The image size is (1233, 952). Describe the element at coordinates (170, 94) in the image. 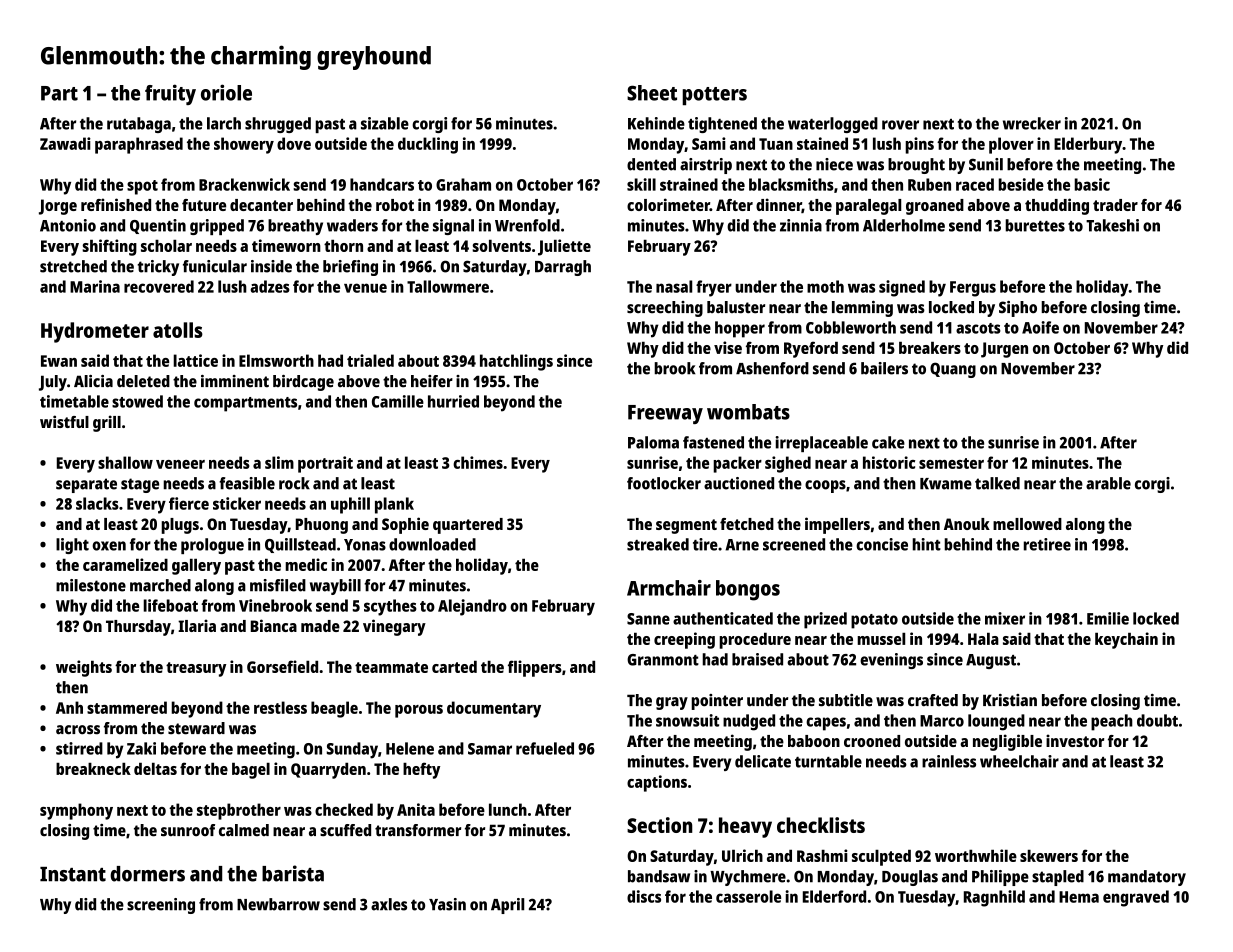

I see `fruity` at that location.
